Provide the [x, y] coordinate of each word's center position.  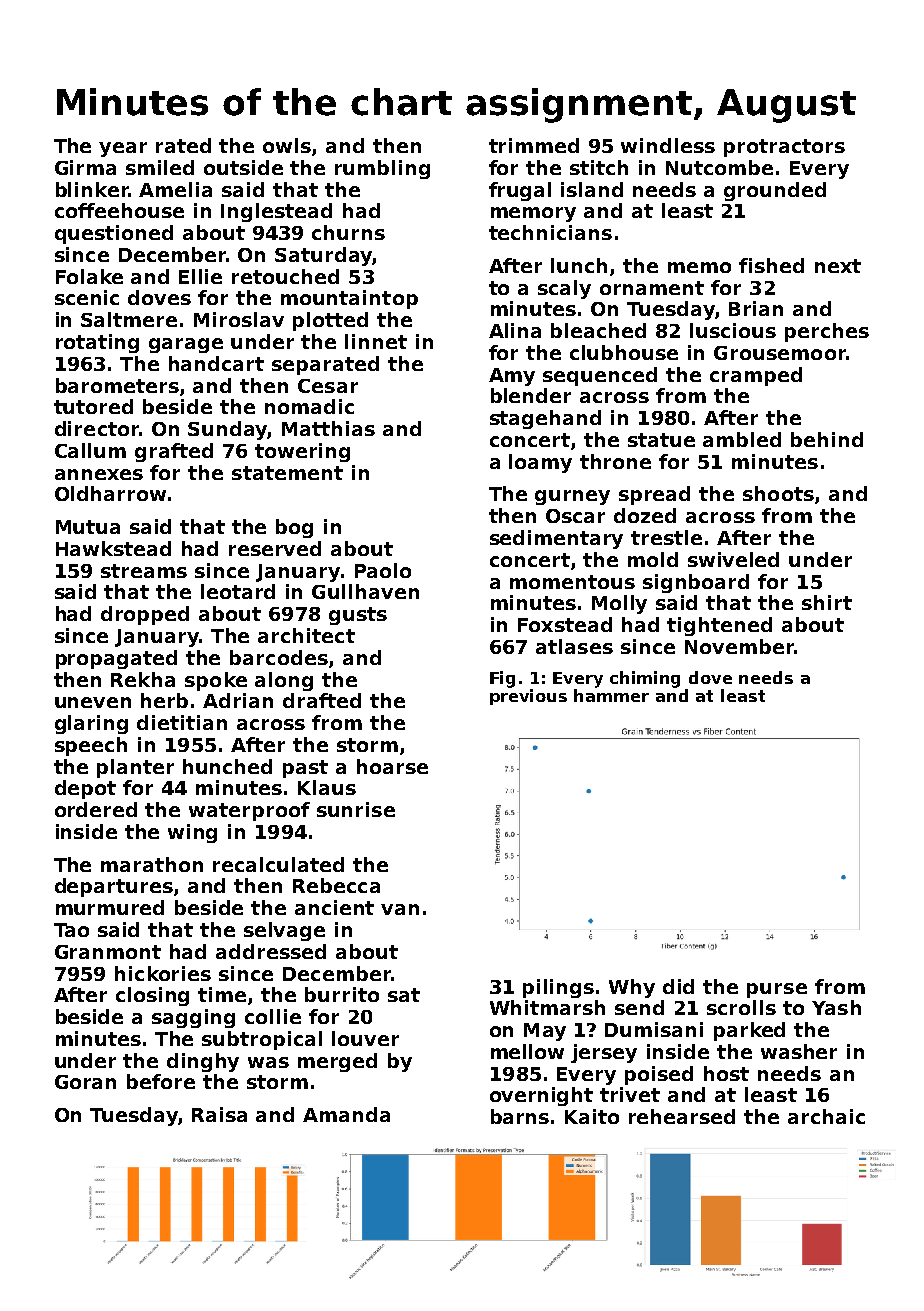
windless [668, 145]
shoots [778, 493]
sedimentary [556, 539]
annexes [99, 474]
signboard [696, 583]
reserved [275, 548]
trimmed [534, 145]
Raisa [219, 1114]
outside [243, 167]
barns [520, 1116]
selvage [284, 931]
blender [531, 395]
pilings [558, 988]
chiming [645, 679]
